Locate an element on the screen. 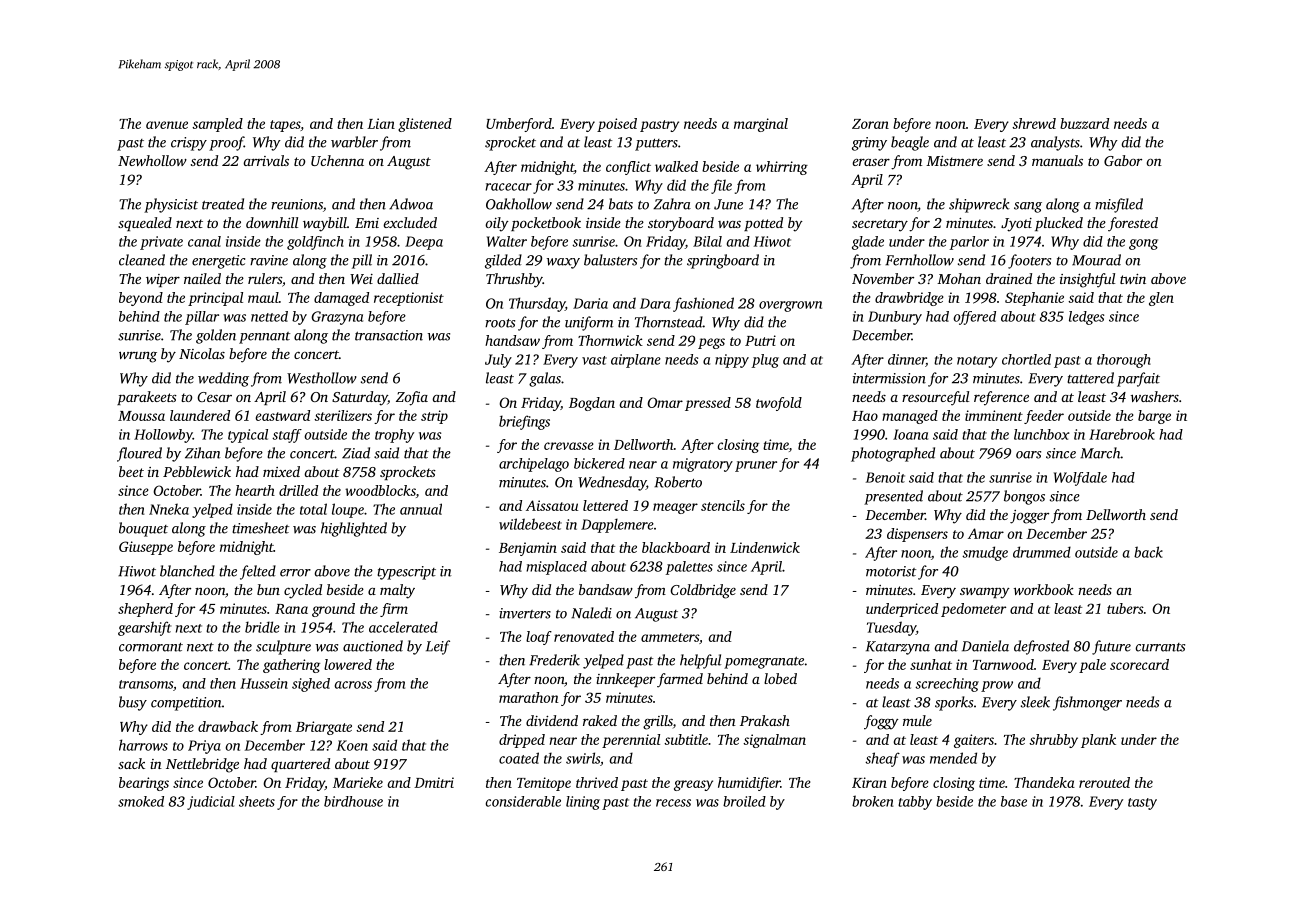  bouquet is located at coordinates (143, 529).
